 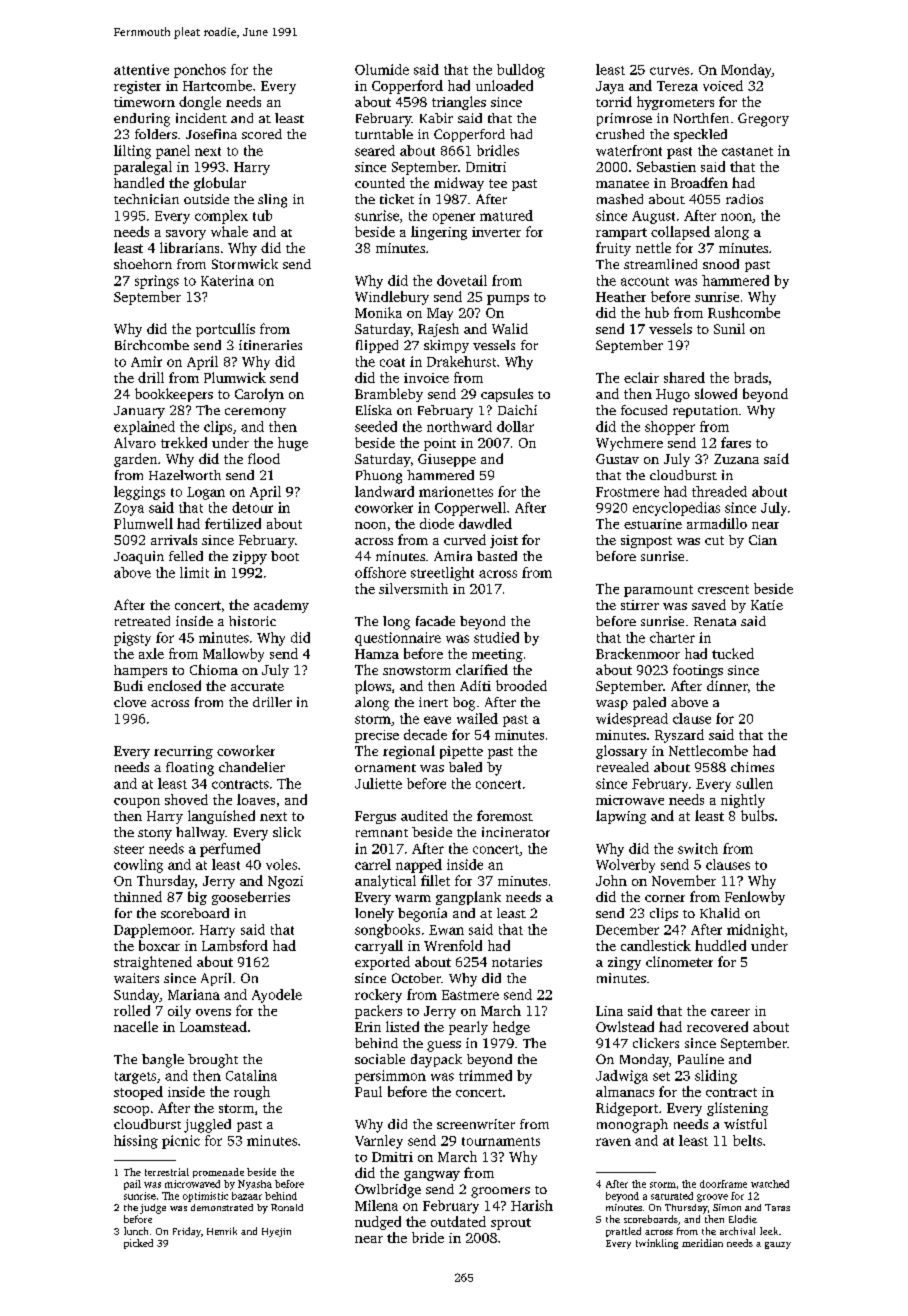 I want to click on loaves, so click(x=256, y=799).
